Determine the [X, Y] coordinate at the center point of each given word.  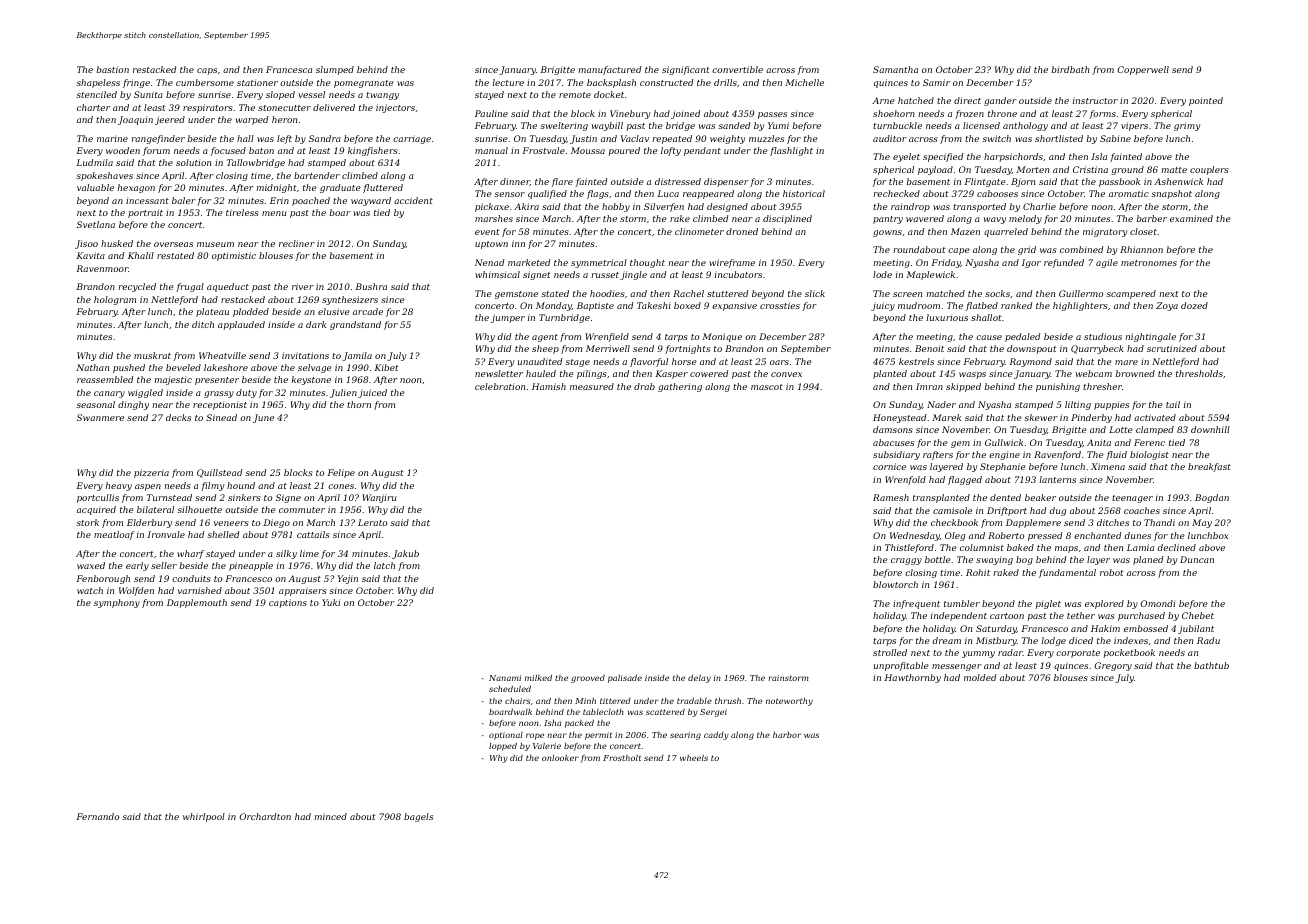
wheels [694, 758]
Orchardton [265, 816]
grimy [1187, 126]
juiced [372, 393]
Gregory [1113, 666]
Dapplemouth [197, 603]
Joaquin [135, 120]
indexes [1131, 640]
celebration [500, 386]
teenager [1132, 499]
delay [699, 679]
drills [725, 82]
